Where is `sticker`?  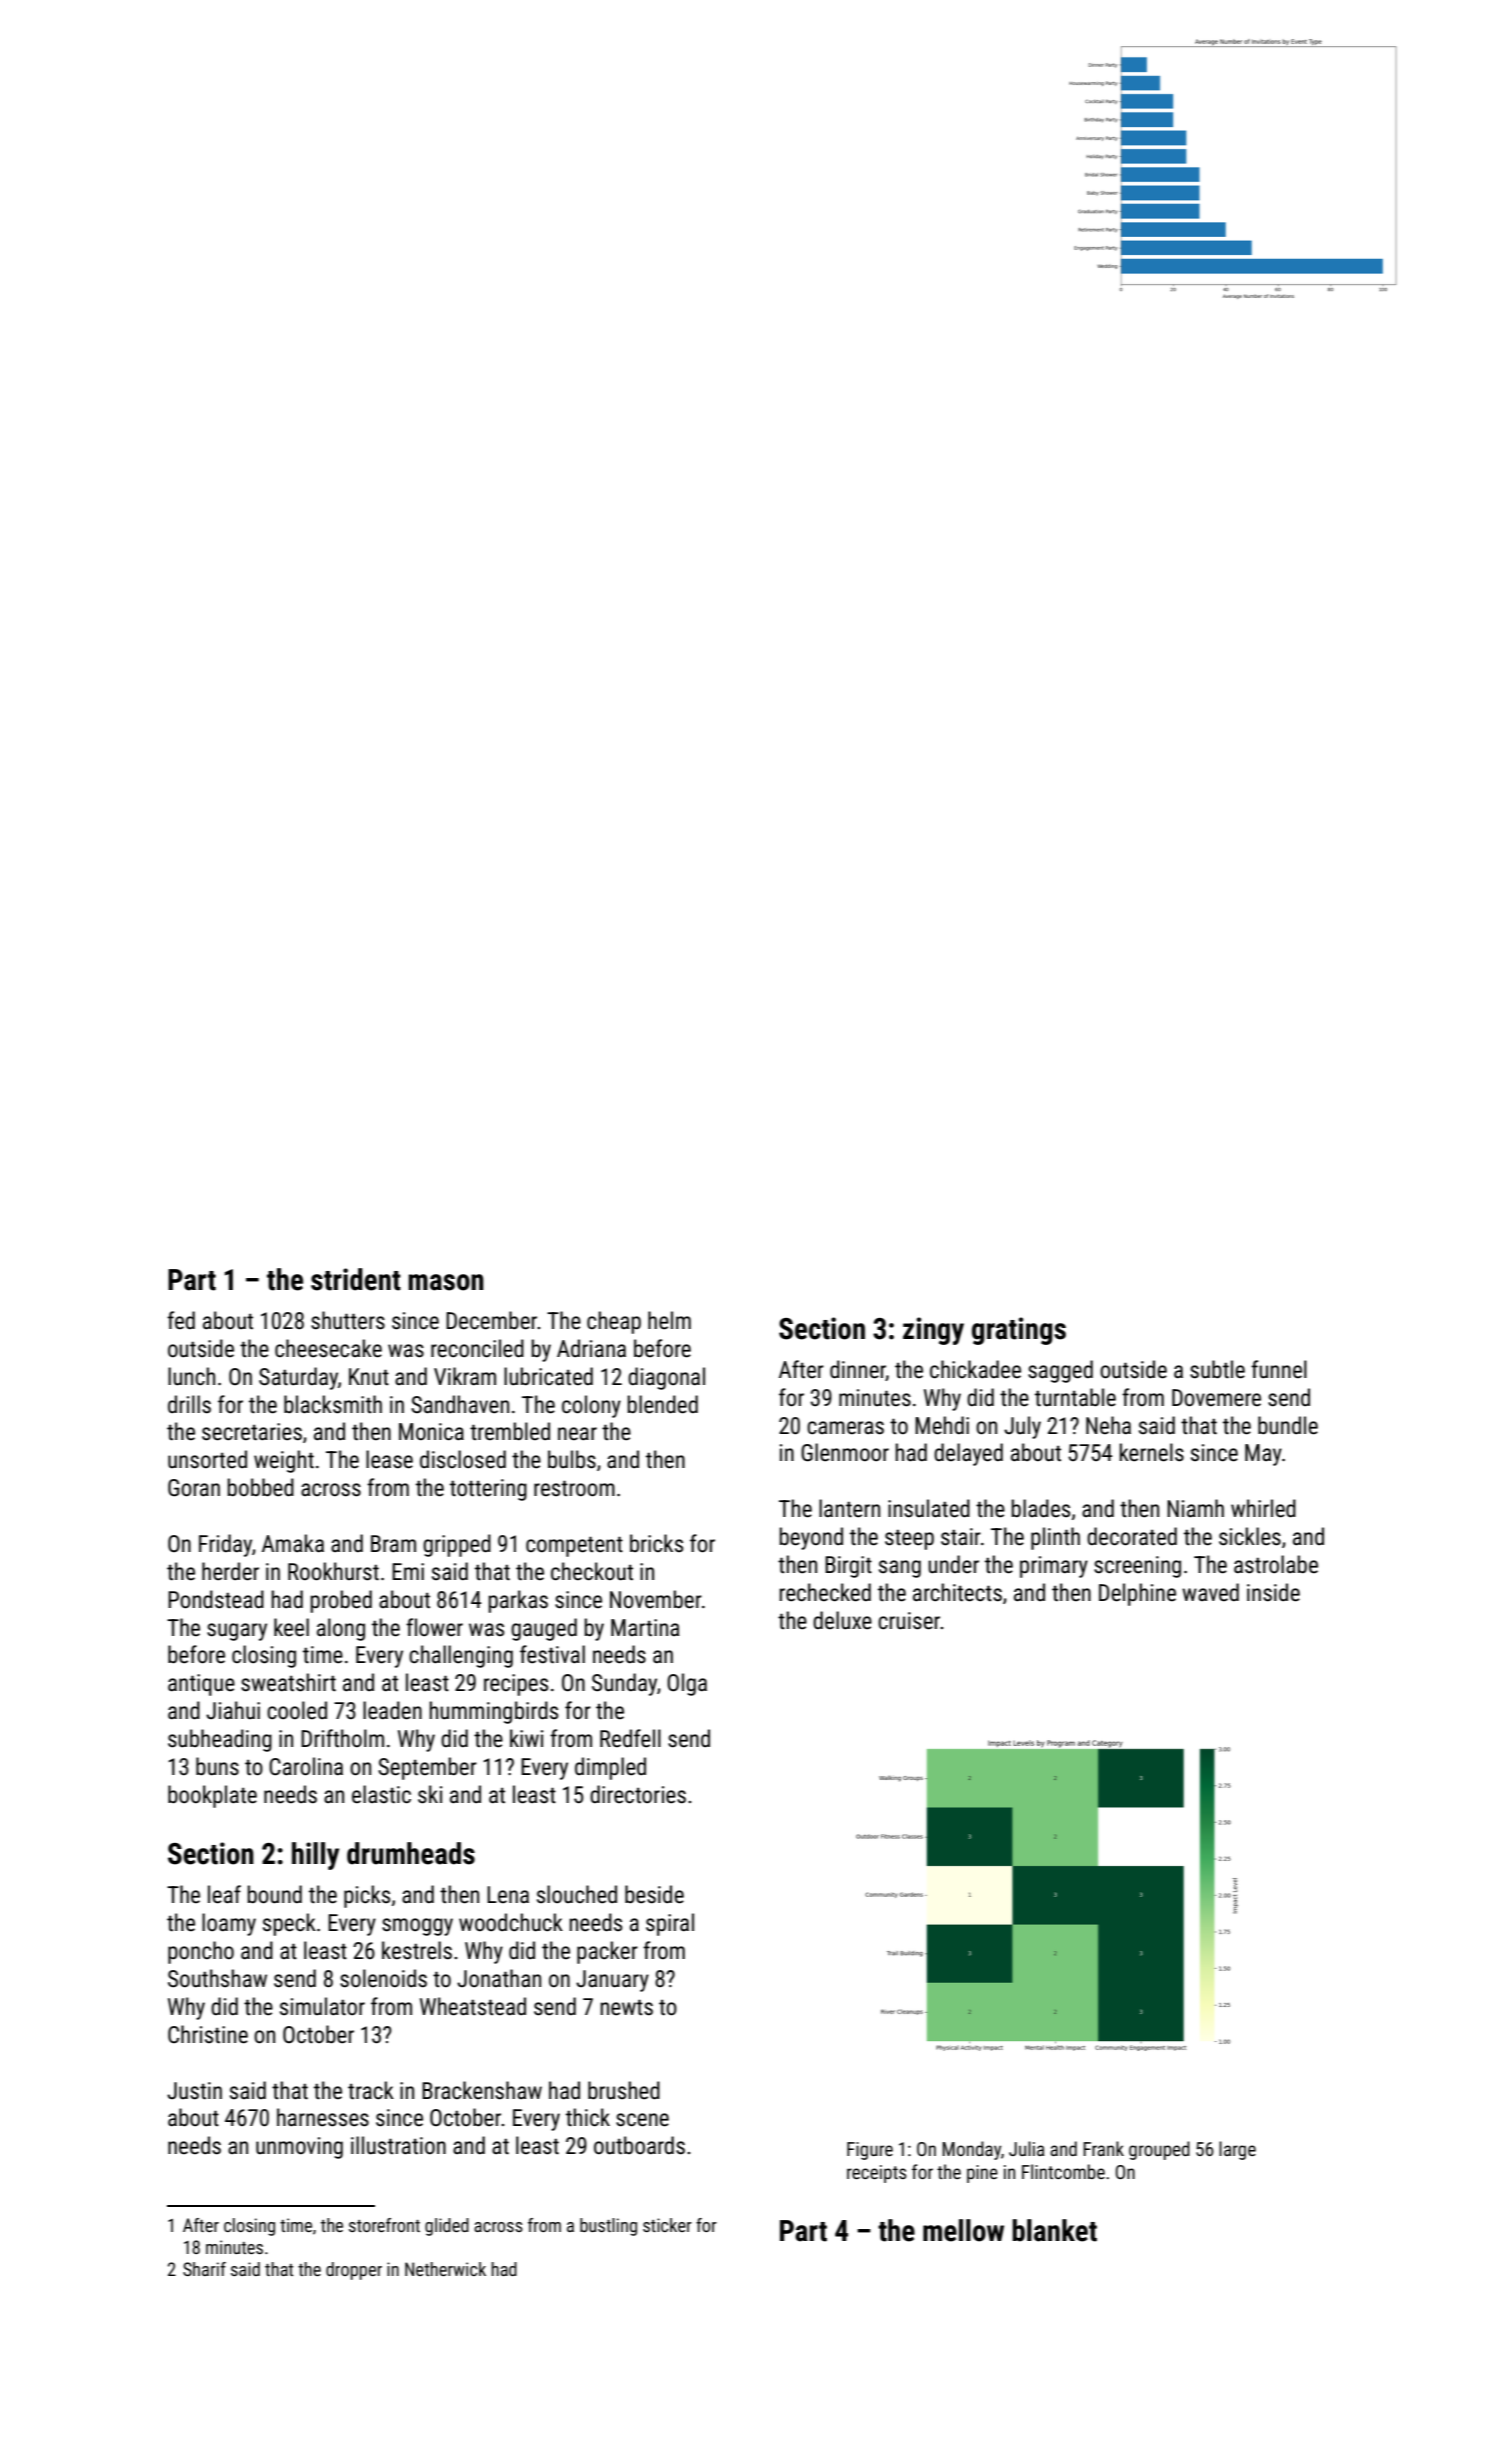
sticker is located at coordinates (667, 2225).
